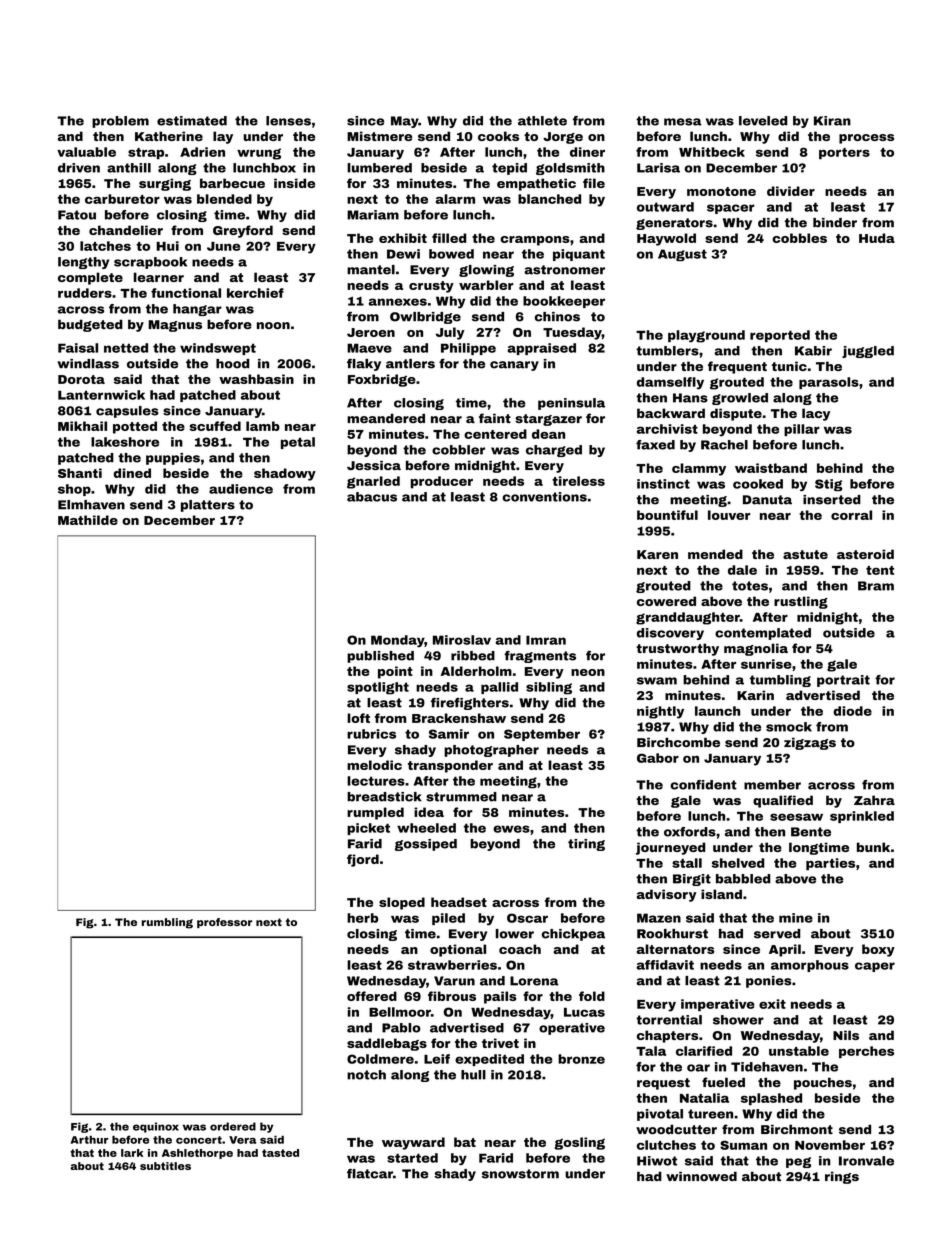 The height and width of the image is (1233, 952). What do you see at coordinates (678, 742) in the image?
I see `Birchcombe` at bounding box center [678, 742].
